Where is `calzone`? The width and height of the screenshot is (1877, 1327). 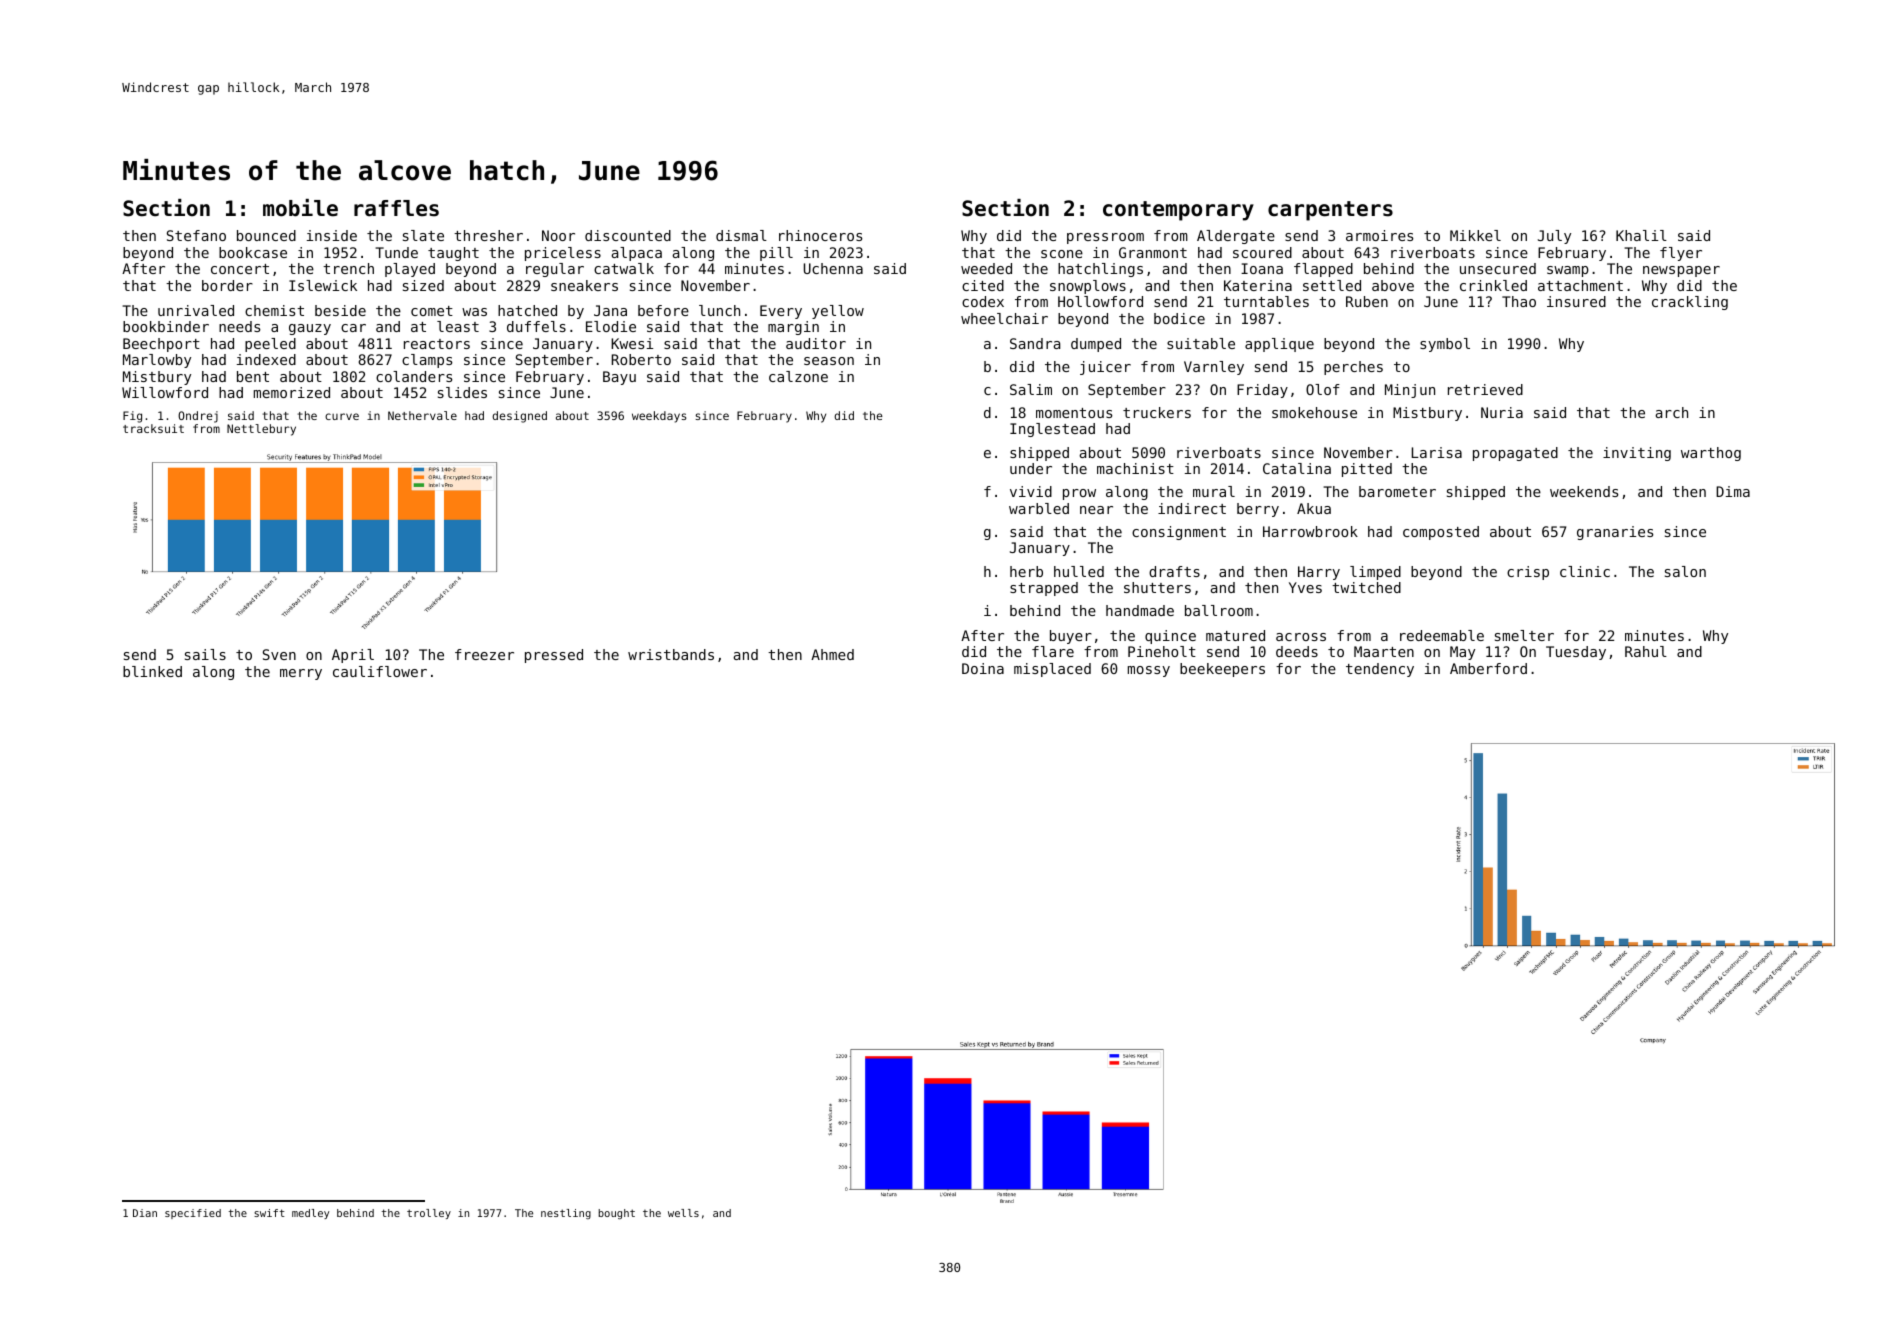
calzone is located at coordinates (798, 376).
